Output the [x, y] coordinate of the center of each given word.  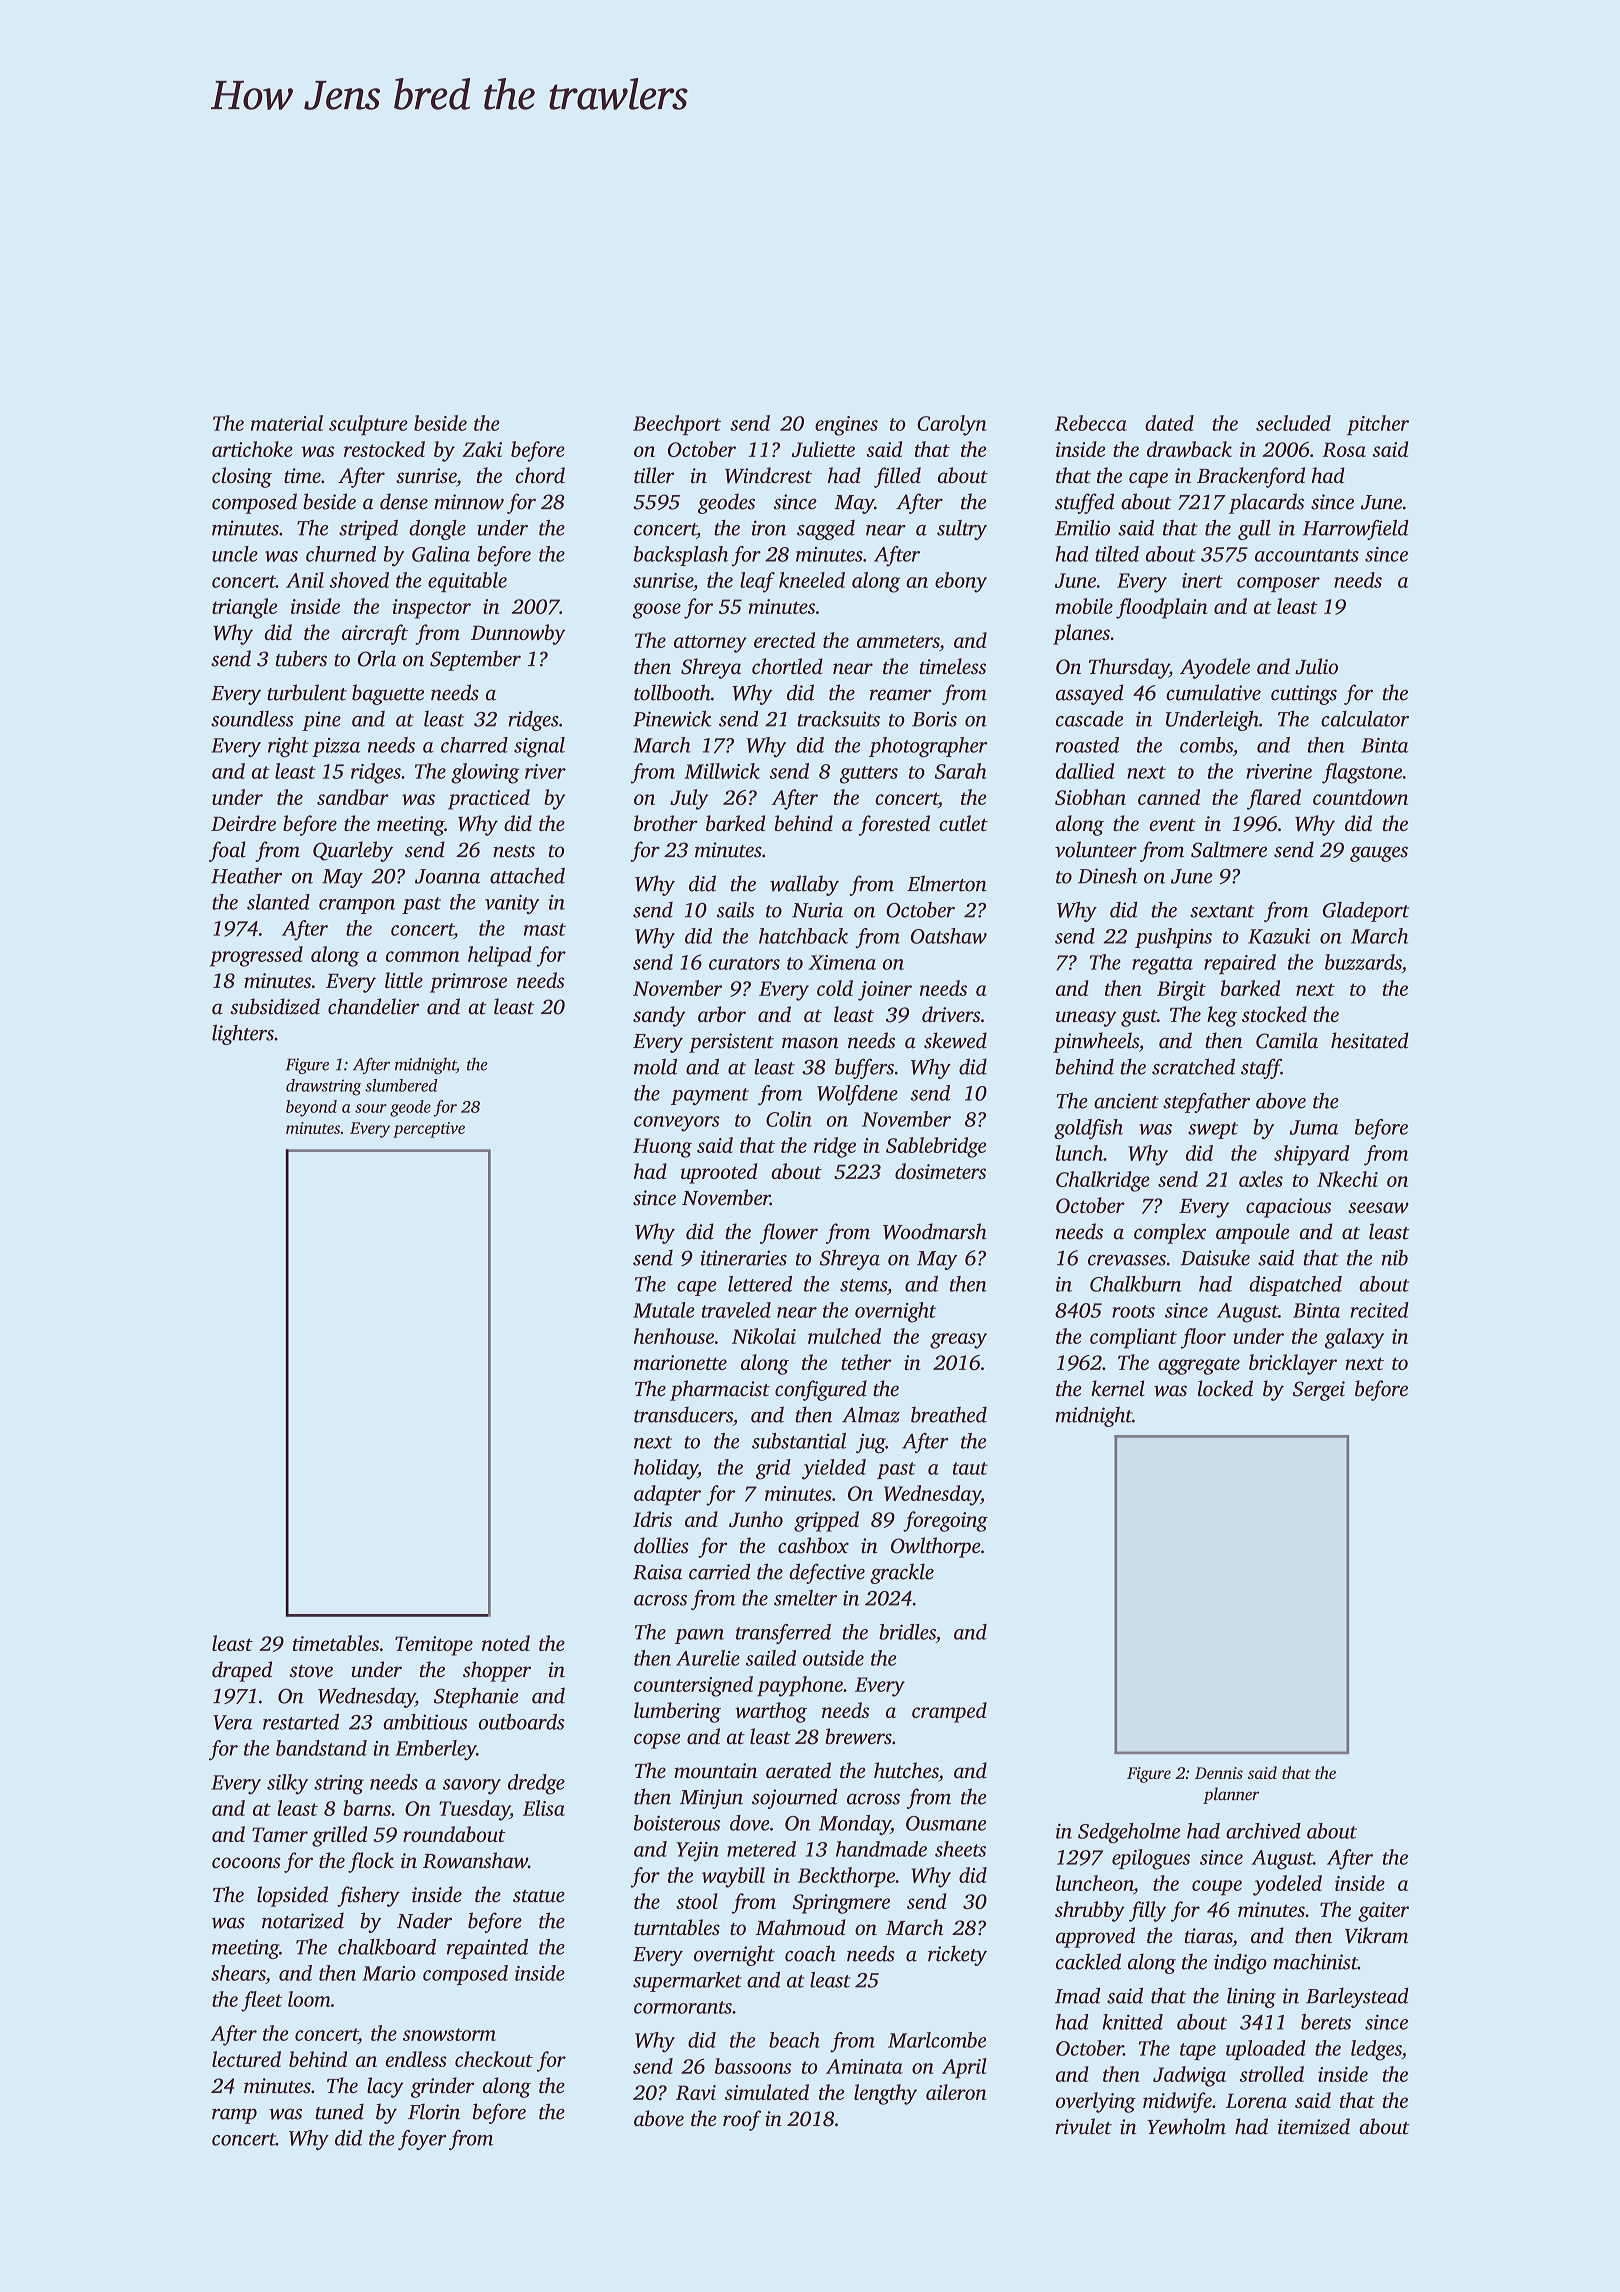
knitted [1132, 2022]
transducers [683, 1414]
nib [1395, 1257]
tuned [339, 2111]
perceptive [429, 1130]
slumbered [401, 1085]
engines [846, 426]
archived [1263, 1831]
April [964, 2068]
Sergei [1319, 1391]
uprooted [719, 1173]
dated [1169, 423]
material [287, 423]
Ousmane [946, 1823]
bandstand [321, 1748]
